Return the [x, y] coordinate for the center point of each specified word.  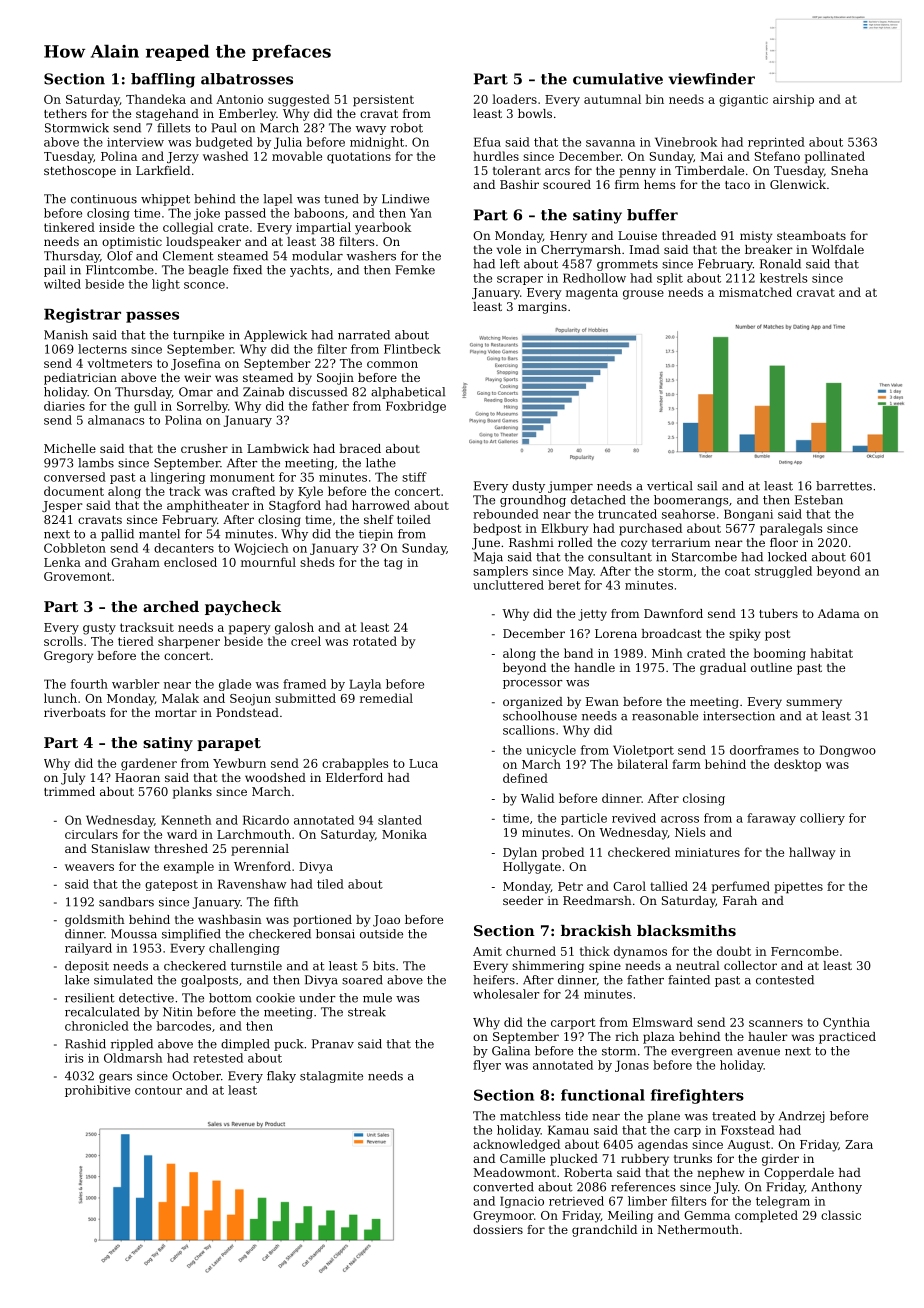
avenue [758, 1052]
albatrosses [247, 79]
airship [793, 100]
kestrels [784, 278]
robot [407, 128]
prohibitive [97, 1091]
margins [542, 308]
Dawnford [673, 613]
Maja [488, 558]
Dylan [520, 853]
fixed [247, 270]
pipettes [798, 888]
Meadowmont [514, 1172]
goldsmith [95, 921]
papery [250, 630]
